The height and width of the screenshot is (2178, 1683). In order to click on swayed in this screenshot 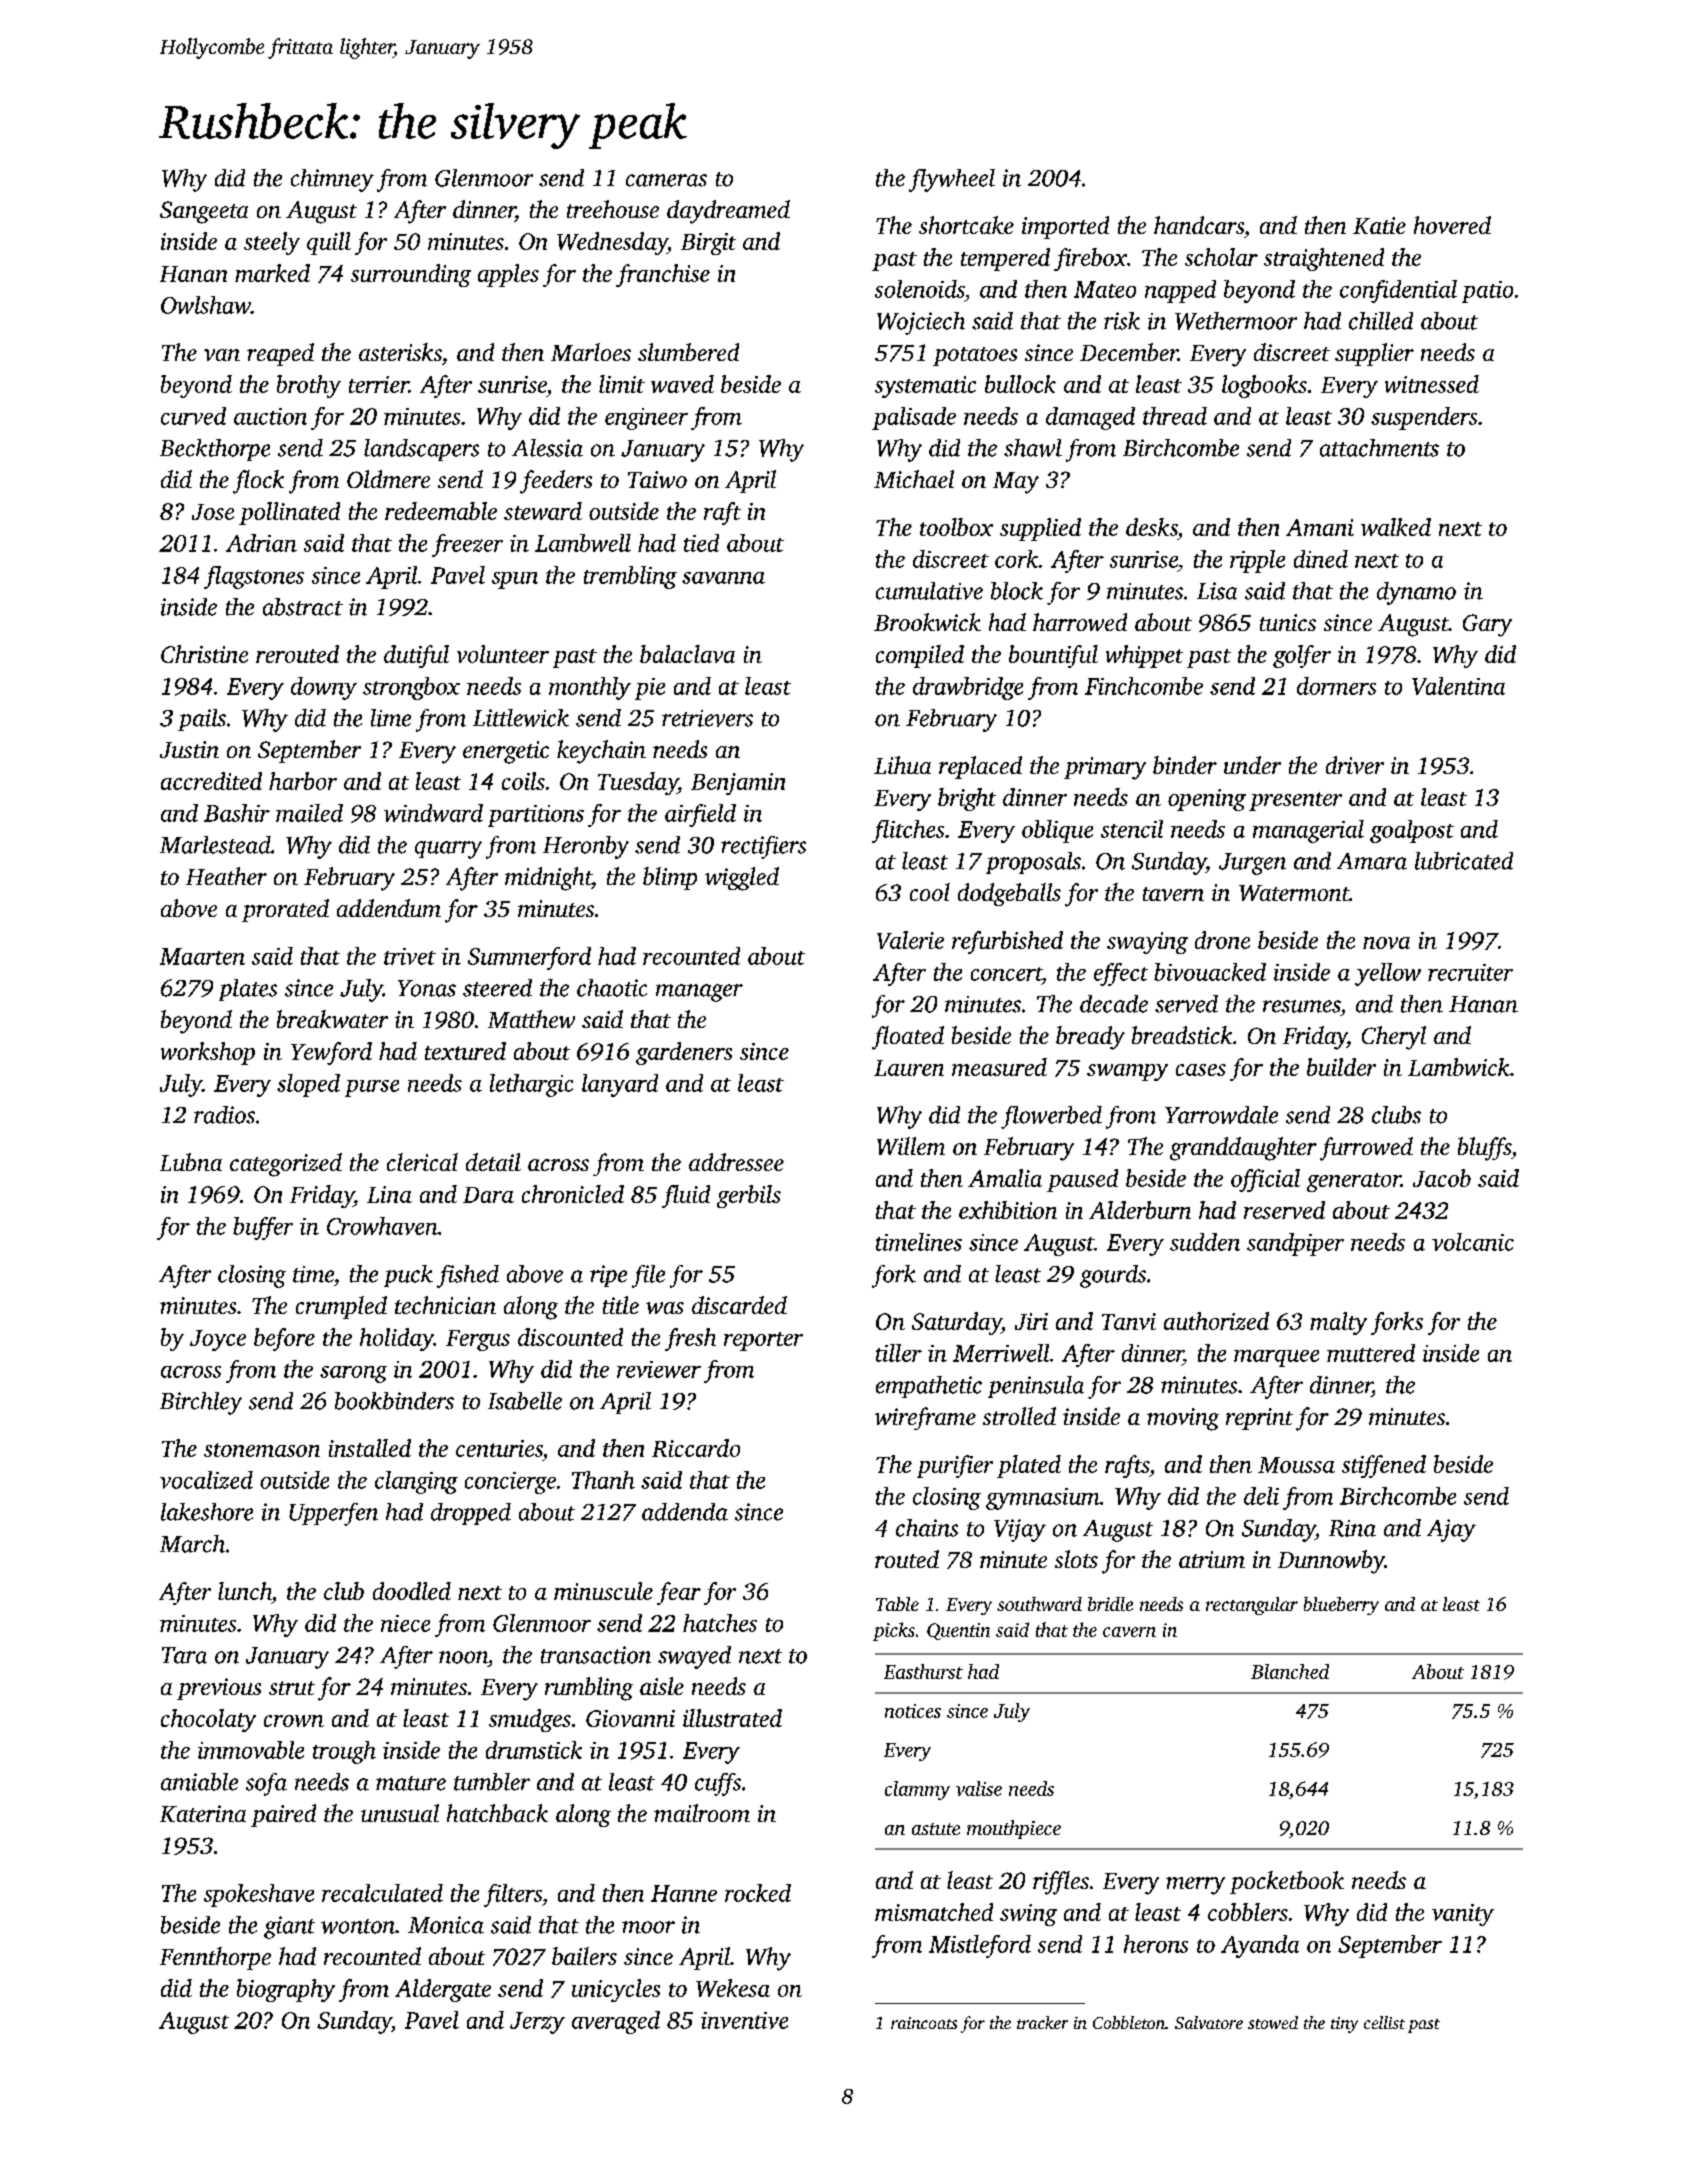, I will do `click(694, 1657)`.
